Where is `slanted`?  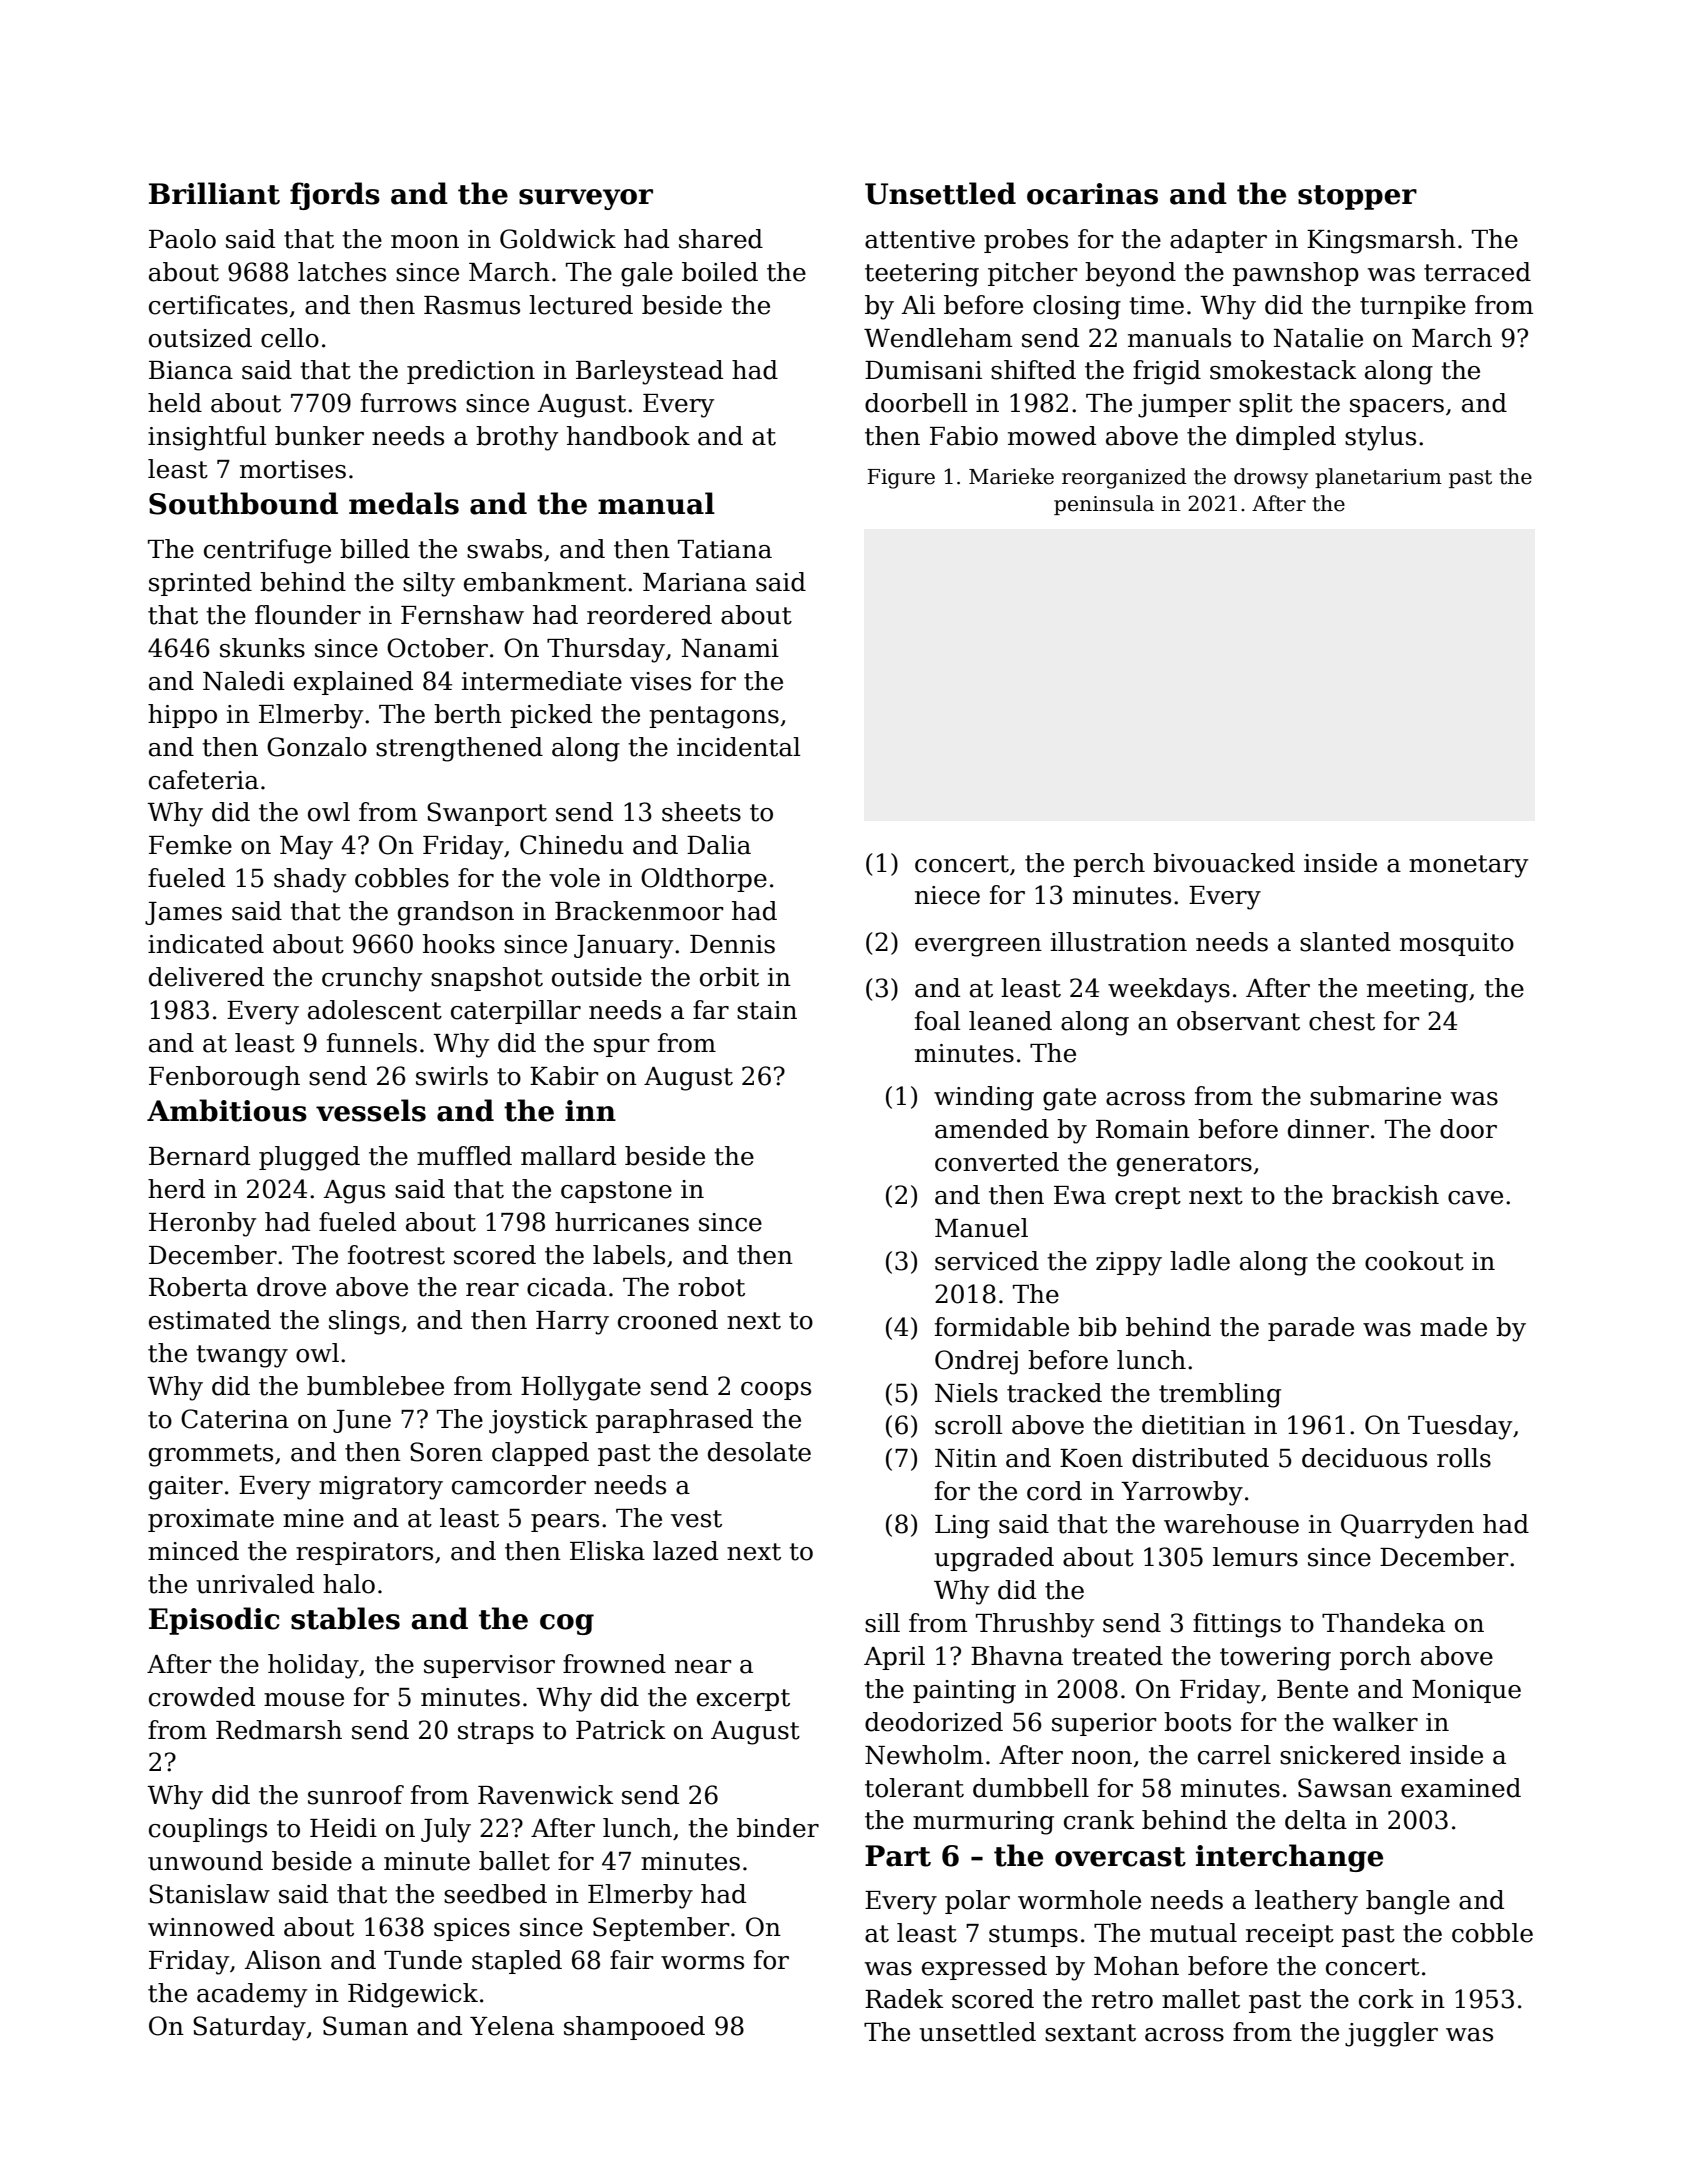 slanted is located at coordinates (1345, 942).
